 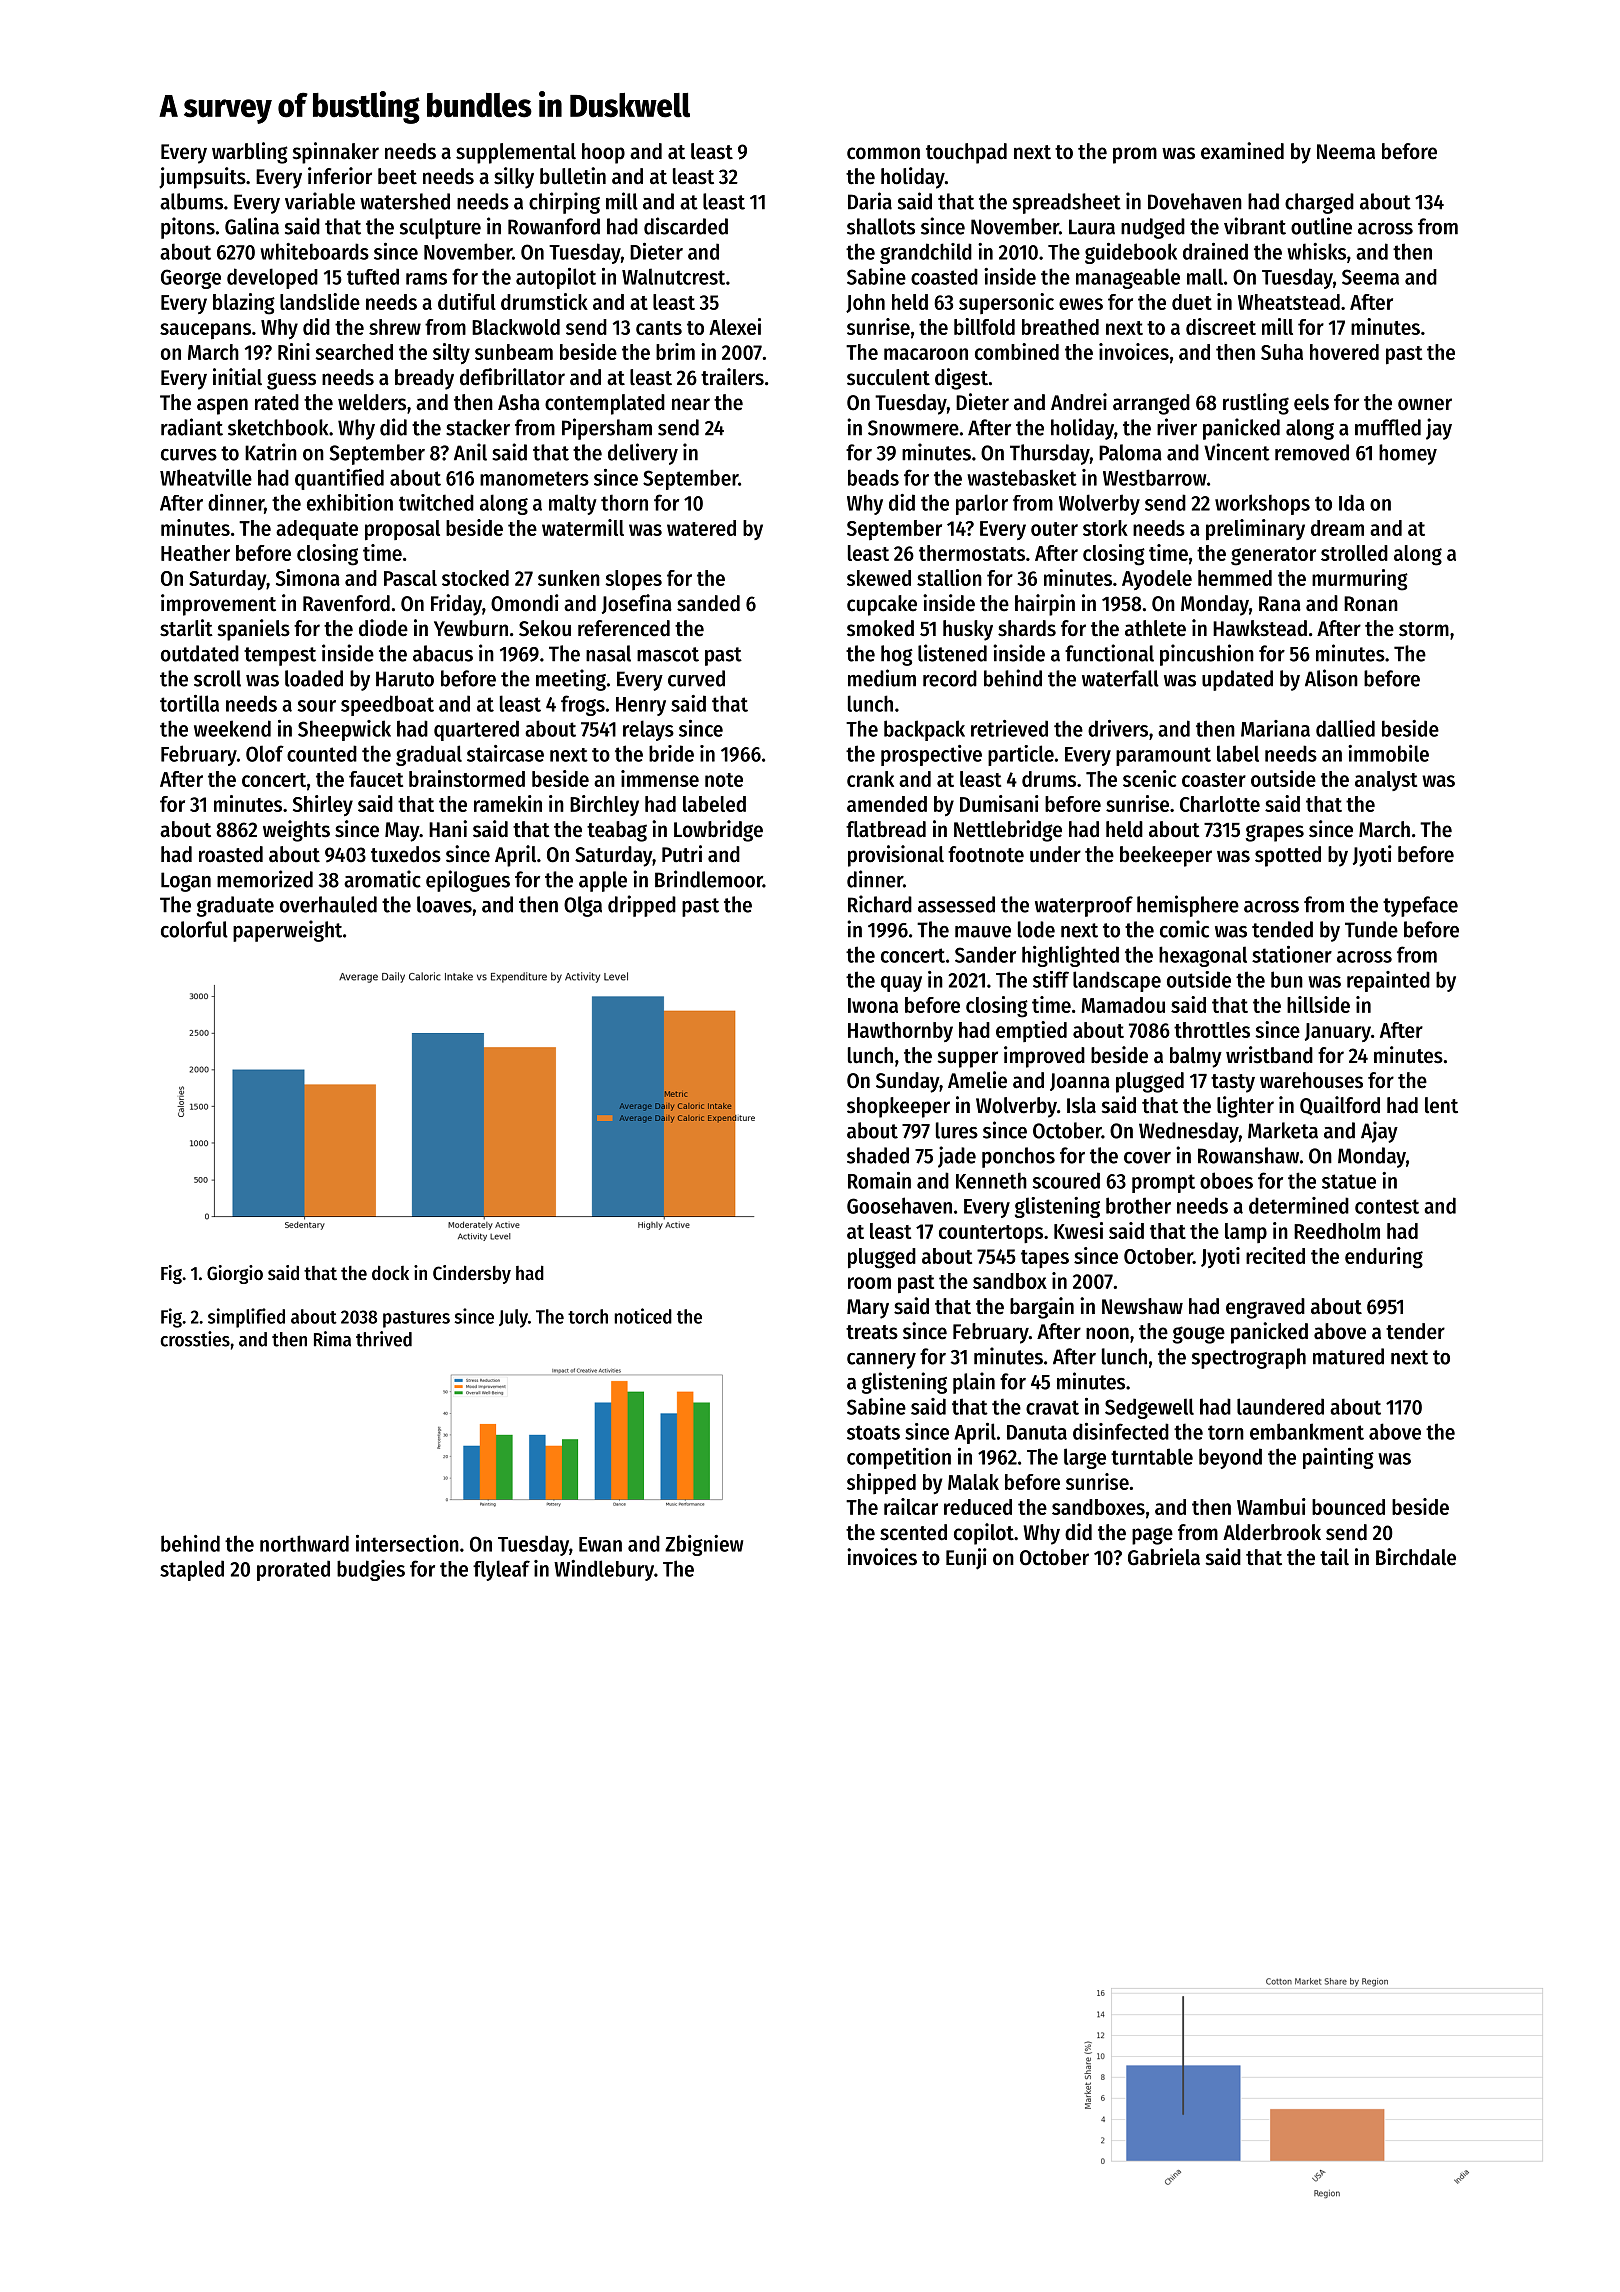 What do you see at coordinates (235, 1274) in the screenshot?
I see `Giorgio` at bounding box center [235, 1274].
